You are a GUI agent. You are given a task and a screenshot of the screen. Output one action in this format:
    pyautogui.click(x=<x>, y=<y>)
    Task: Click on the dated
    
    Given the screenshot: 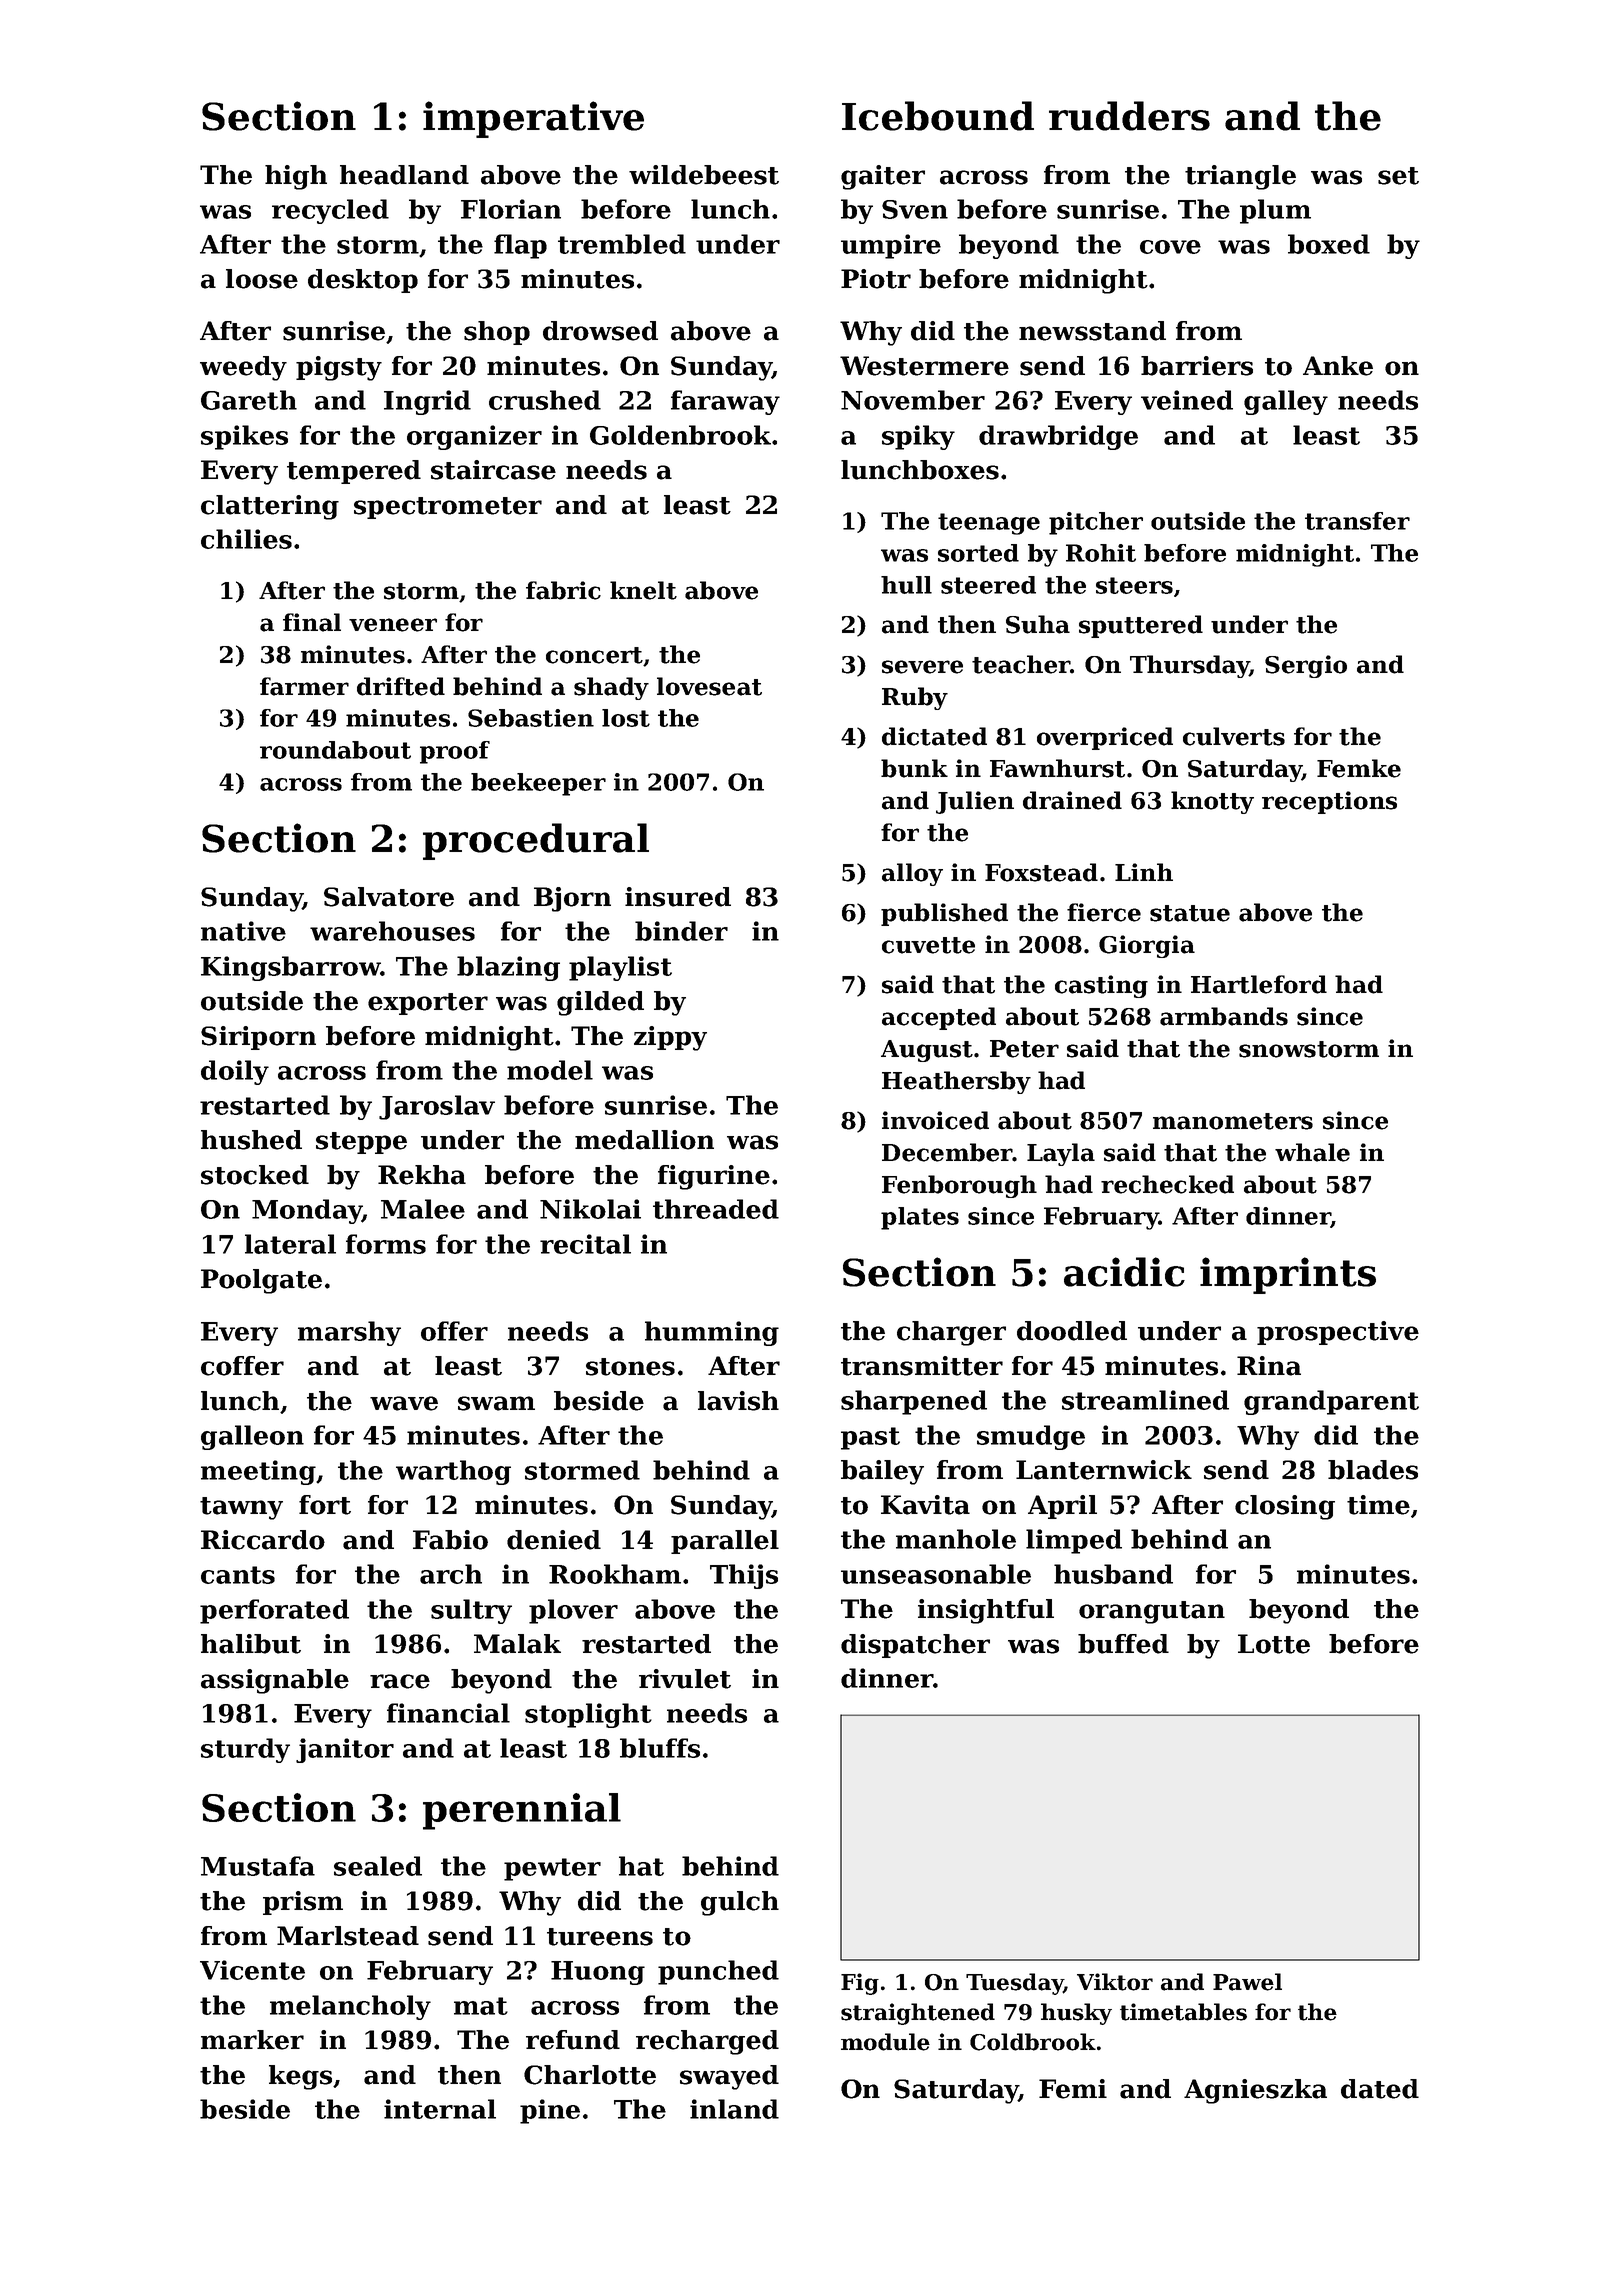 What is the action you would take?
    pyautogui.click(x=1380, y=2089)
